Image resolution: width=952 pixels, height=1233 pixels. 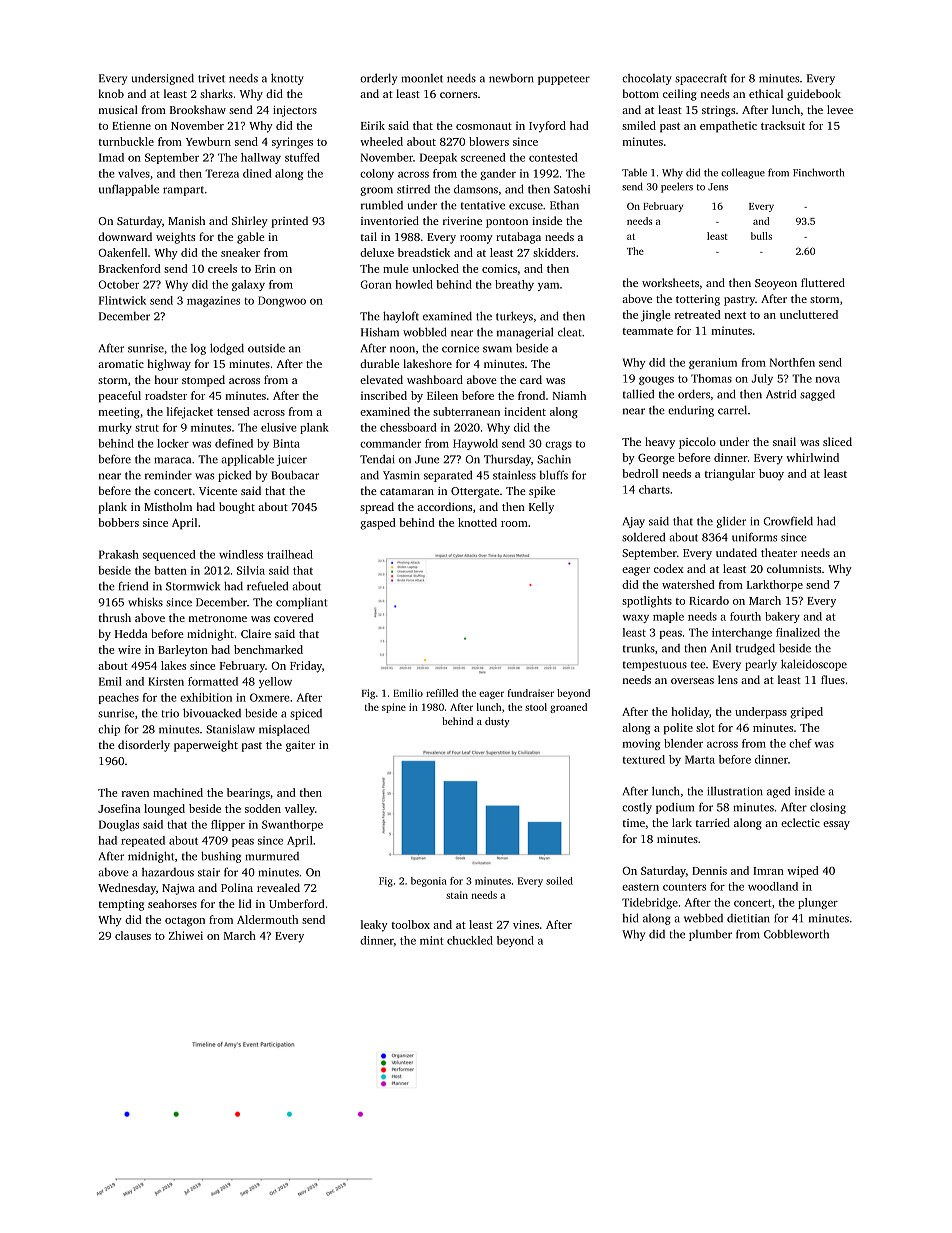 What do you see at coordinates (185, 922) in the page?
I see `octagon` at bounding box center [185, 922].
